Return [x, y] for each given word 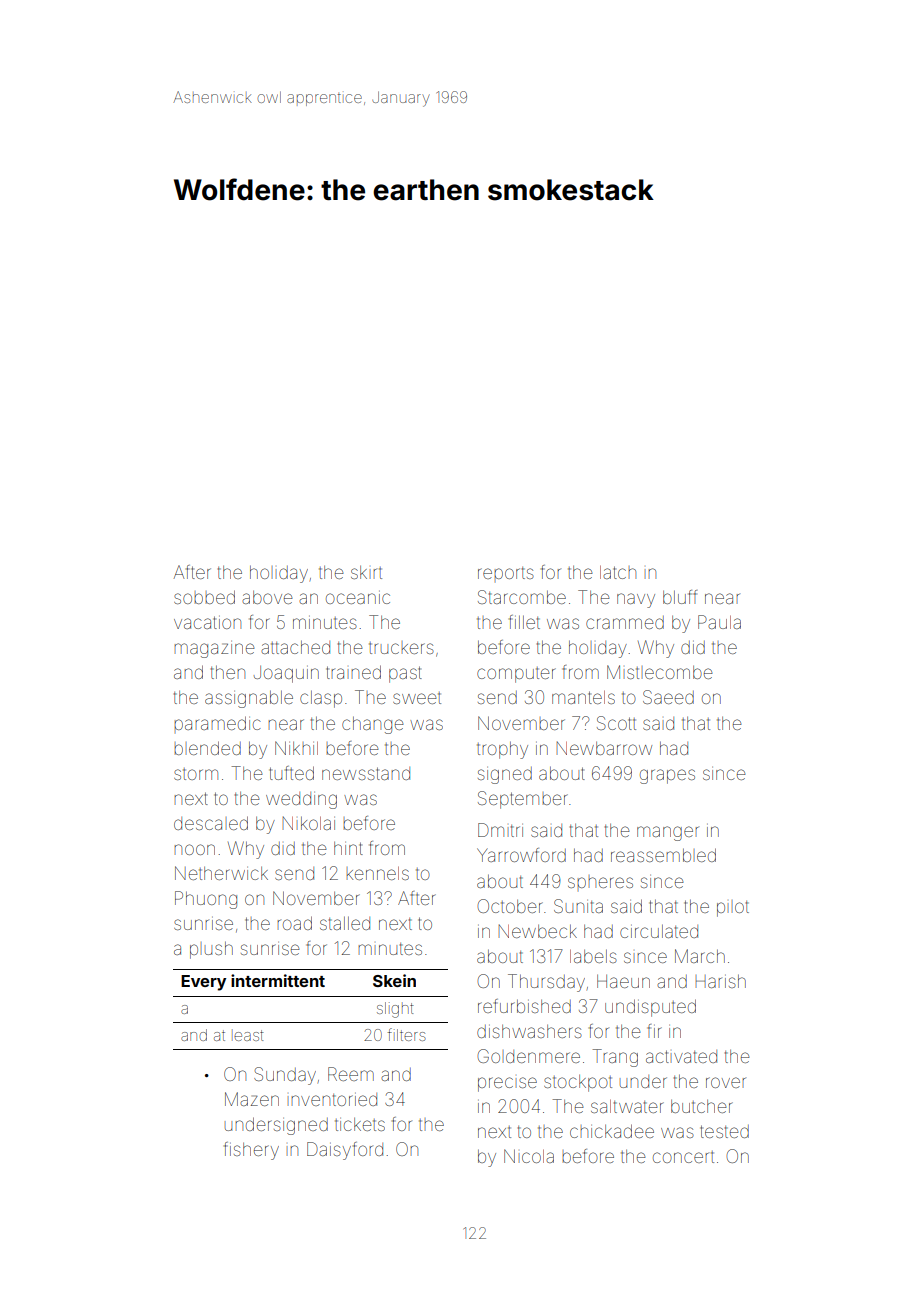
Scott [616, 723]
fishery [251, 1151]
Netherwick [221, 873]
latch [618, 572]
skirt [366, 572]
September [523, 800]
